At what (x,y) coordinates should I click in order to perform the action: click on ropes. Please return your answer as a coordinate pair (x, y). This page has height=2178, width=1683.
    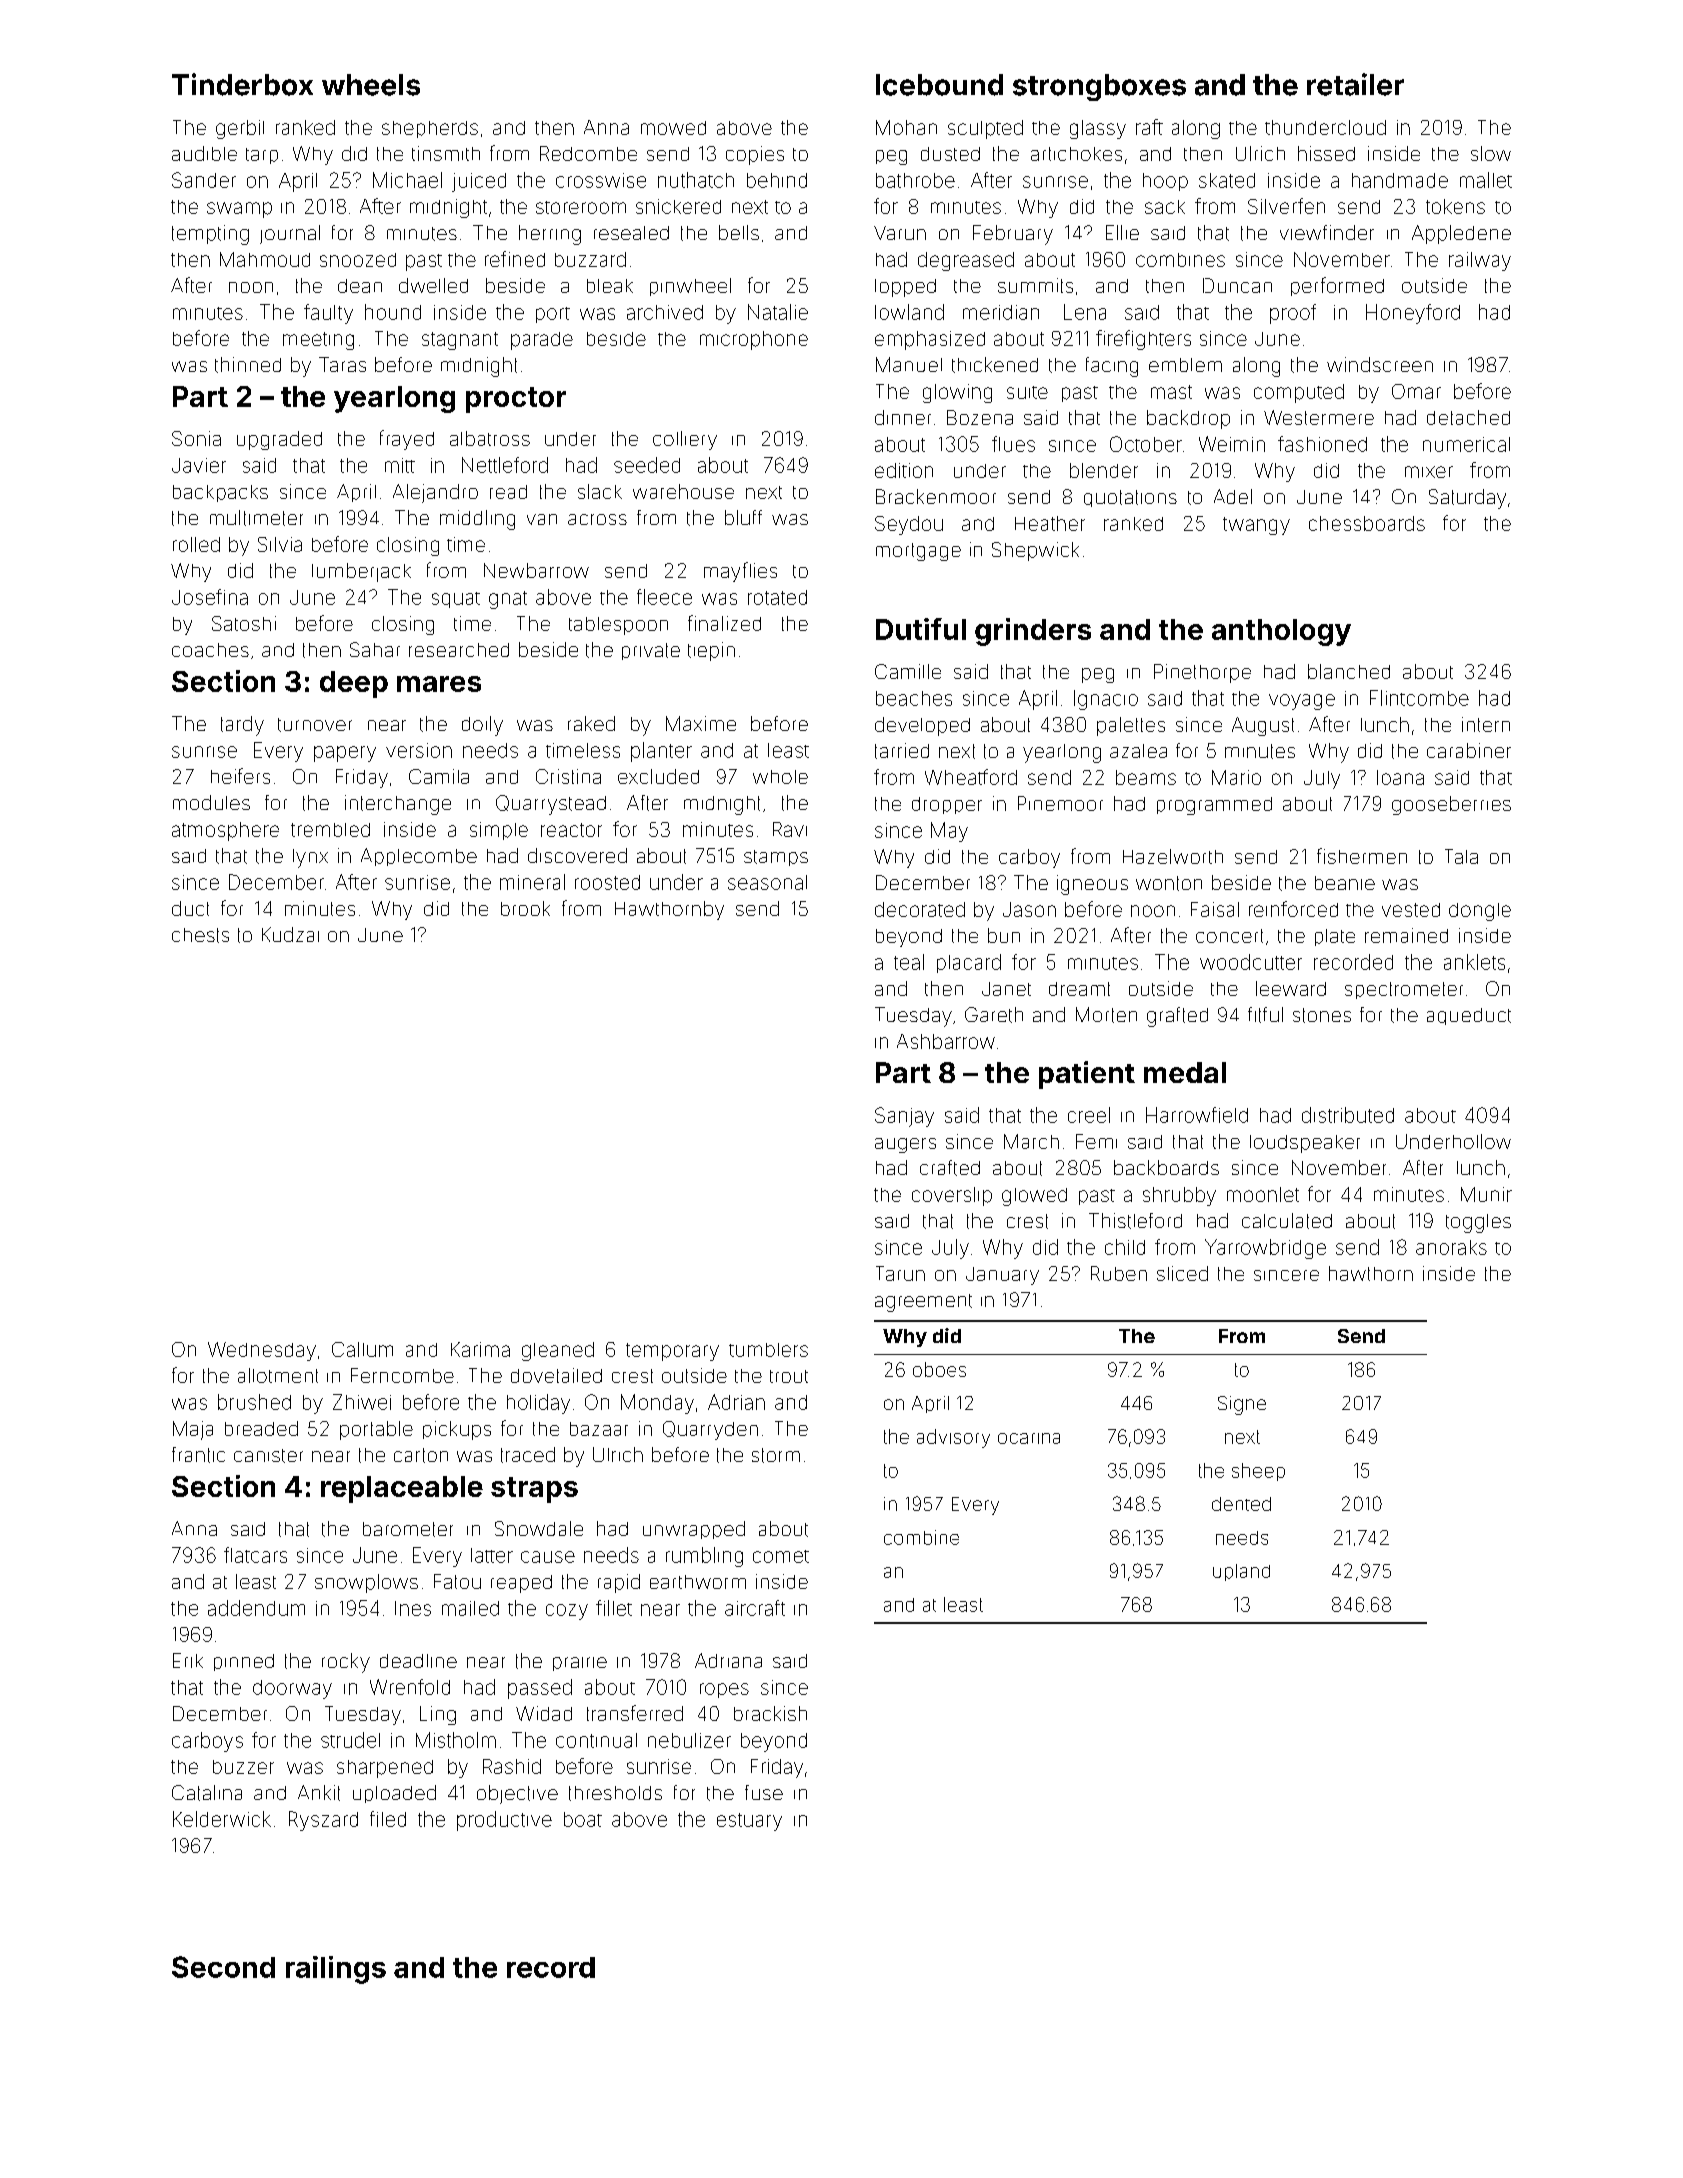
    Looking at the image, I should click on (724, 1690).
